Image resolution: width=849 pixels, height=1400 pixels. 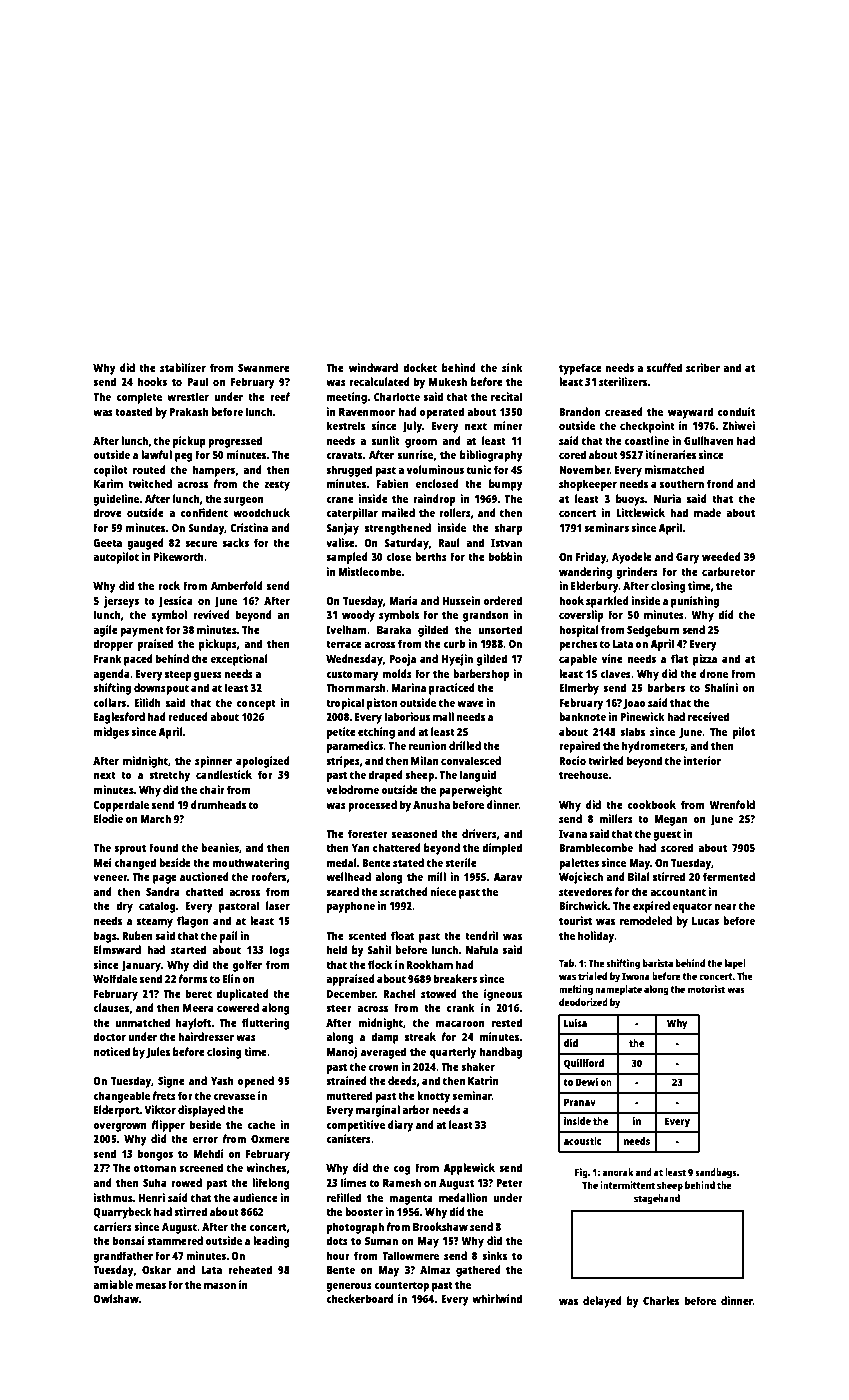 I want to click on ordered, so click(x=503, y=600).
